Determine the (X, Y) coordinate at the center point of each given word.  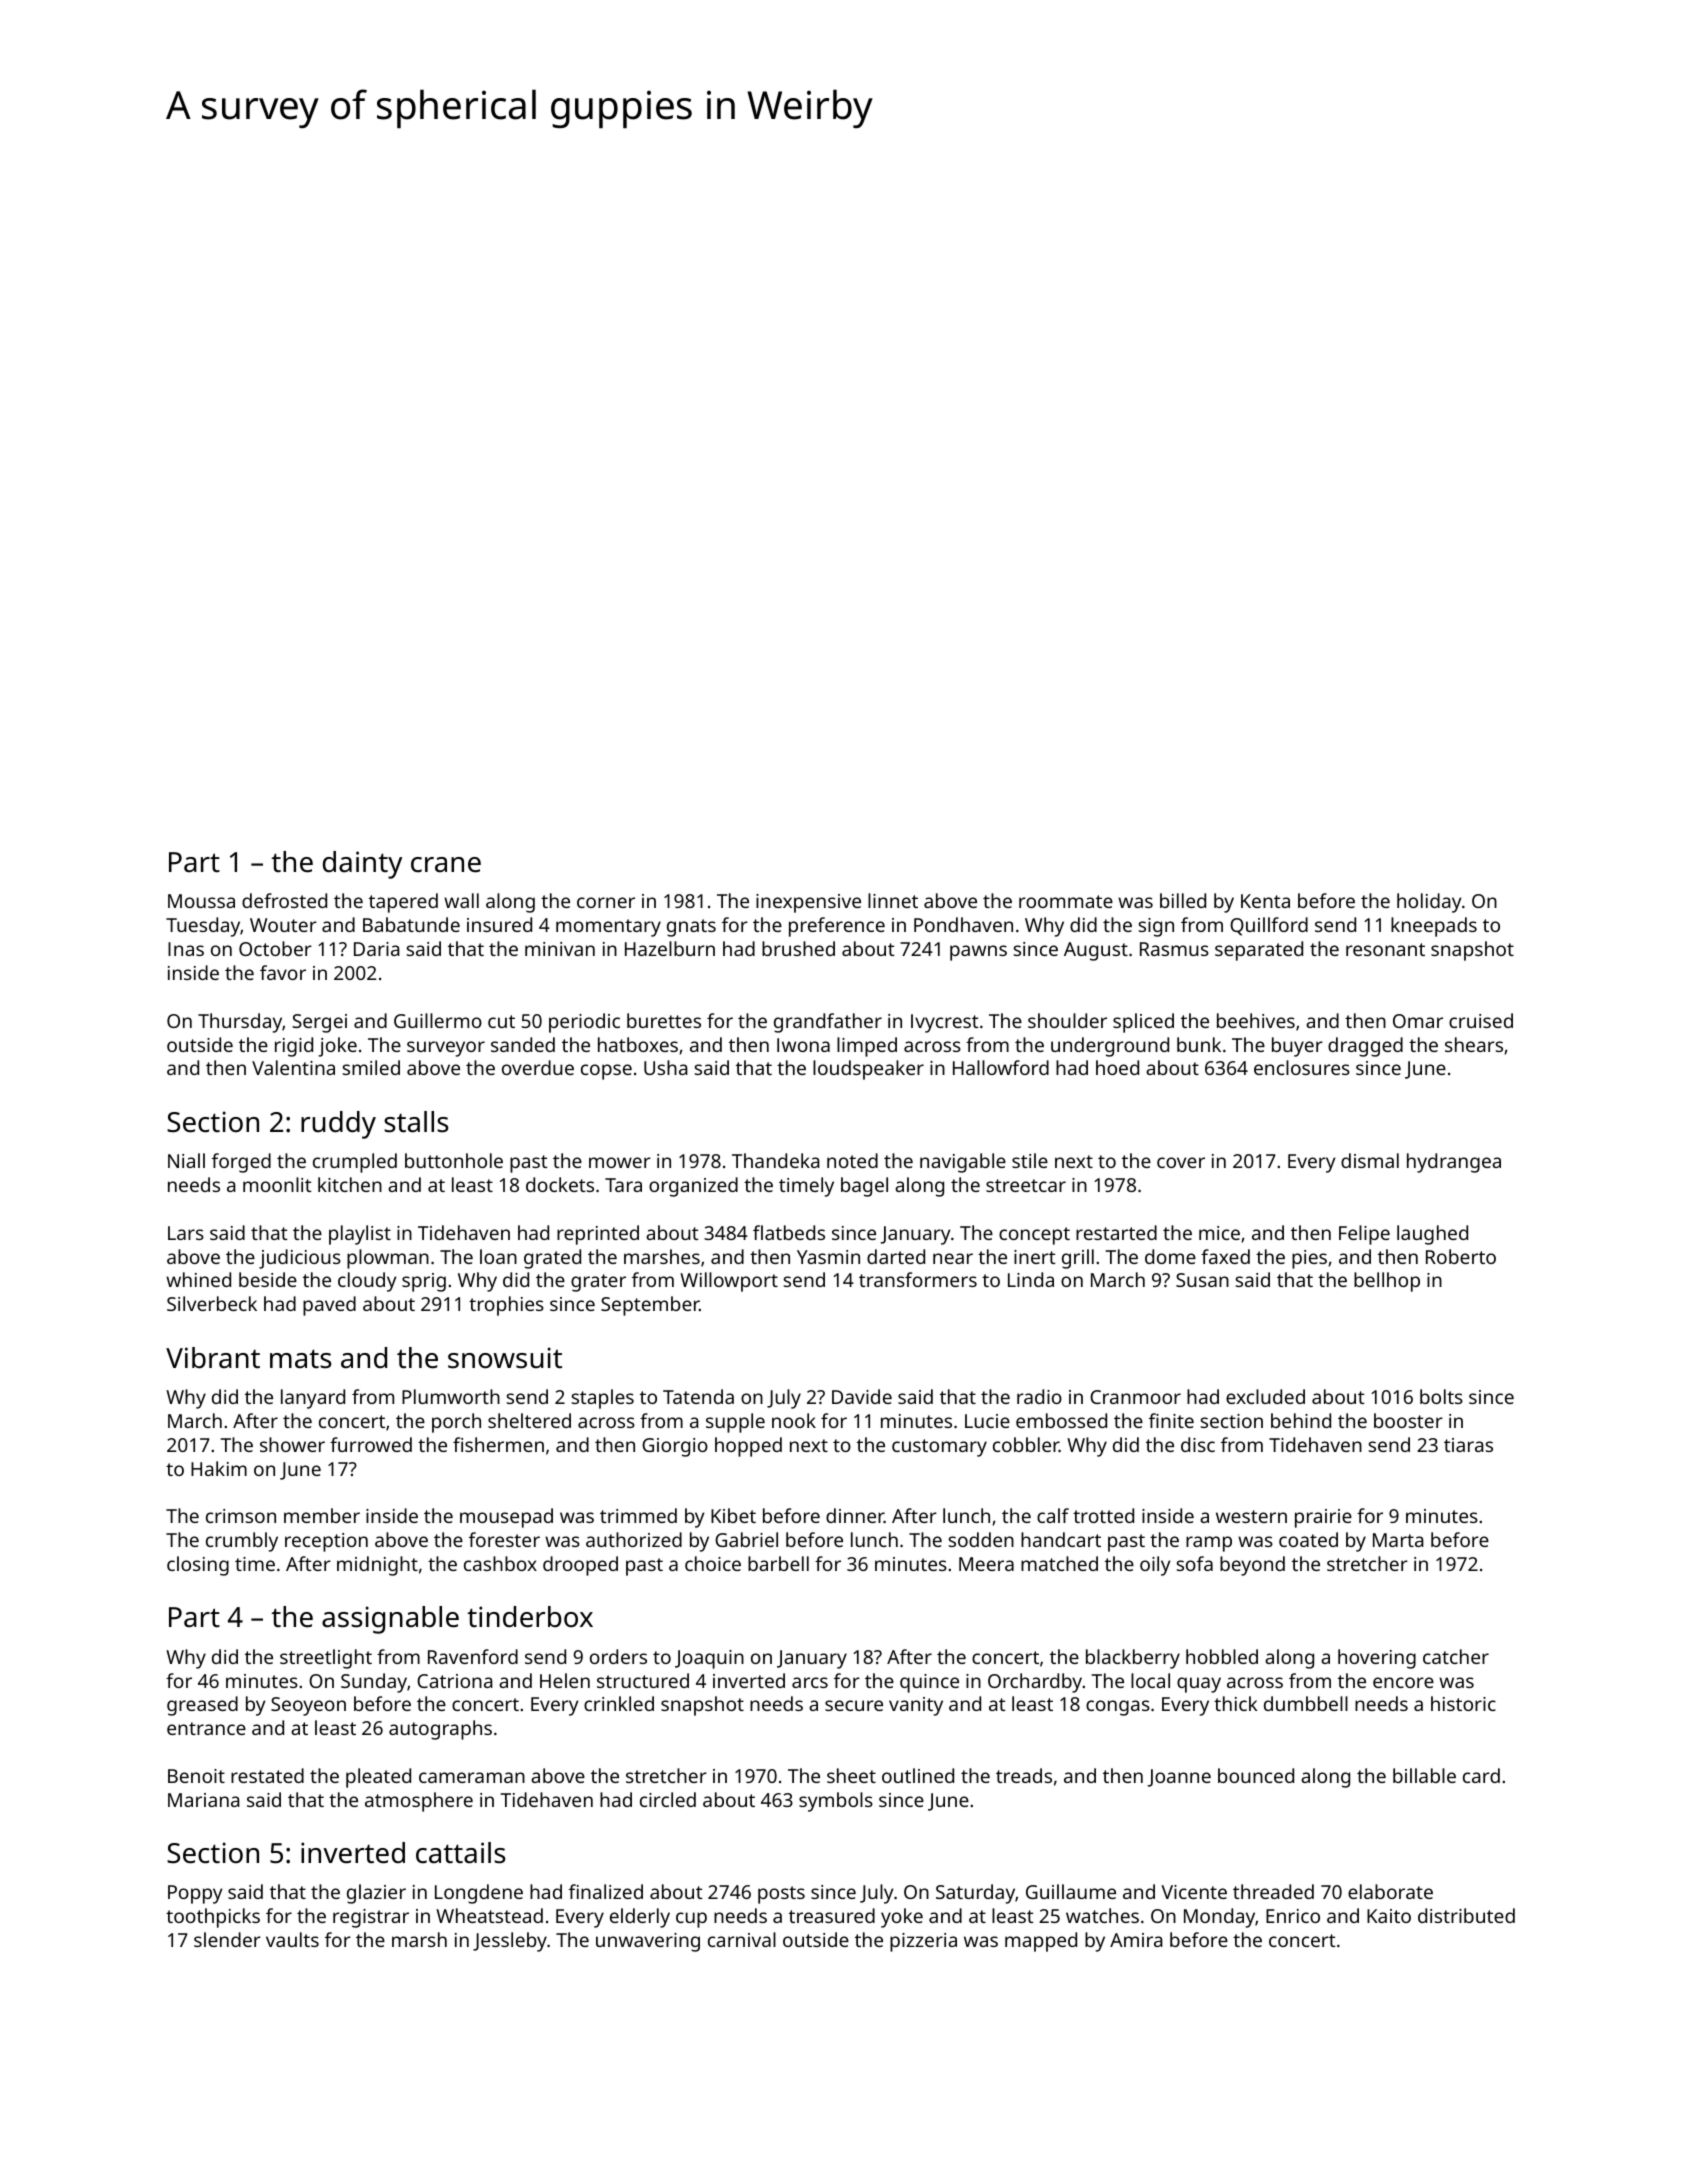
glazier (376, 1894)
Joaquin (709, 1659)
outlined (918, 1775)
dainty (362, 865)
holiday (1429, 903)
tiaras (1468, 1445)
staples (603, 1399)
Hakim (219, 1468)
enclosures (1302, 1067)
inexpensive (808, 903)
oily (1155, 1566)
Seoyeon (308, 1706)
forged (241, 1163)
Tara (623, 1185)
